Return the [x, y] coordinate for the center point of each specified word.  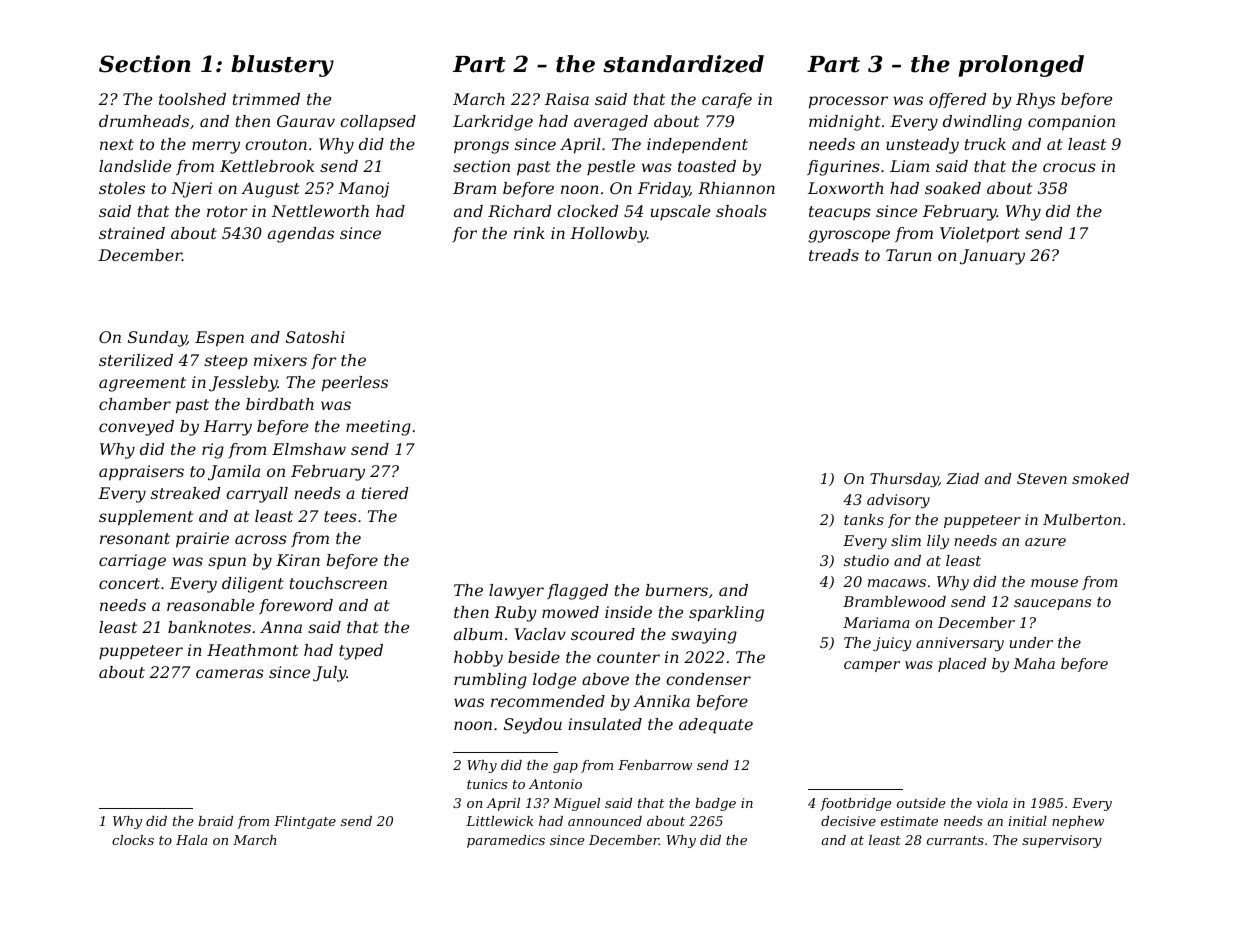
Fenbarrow [655, 765]
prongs [481, 147]
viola [992, 803]
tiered [385, 493]
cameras [230, 673]
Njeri [191, 190]
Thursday [904, 480]
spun [227, 563]
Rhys [1035, 101]
